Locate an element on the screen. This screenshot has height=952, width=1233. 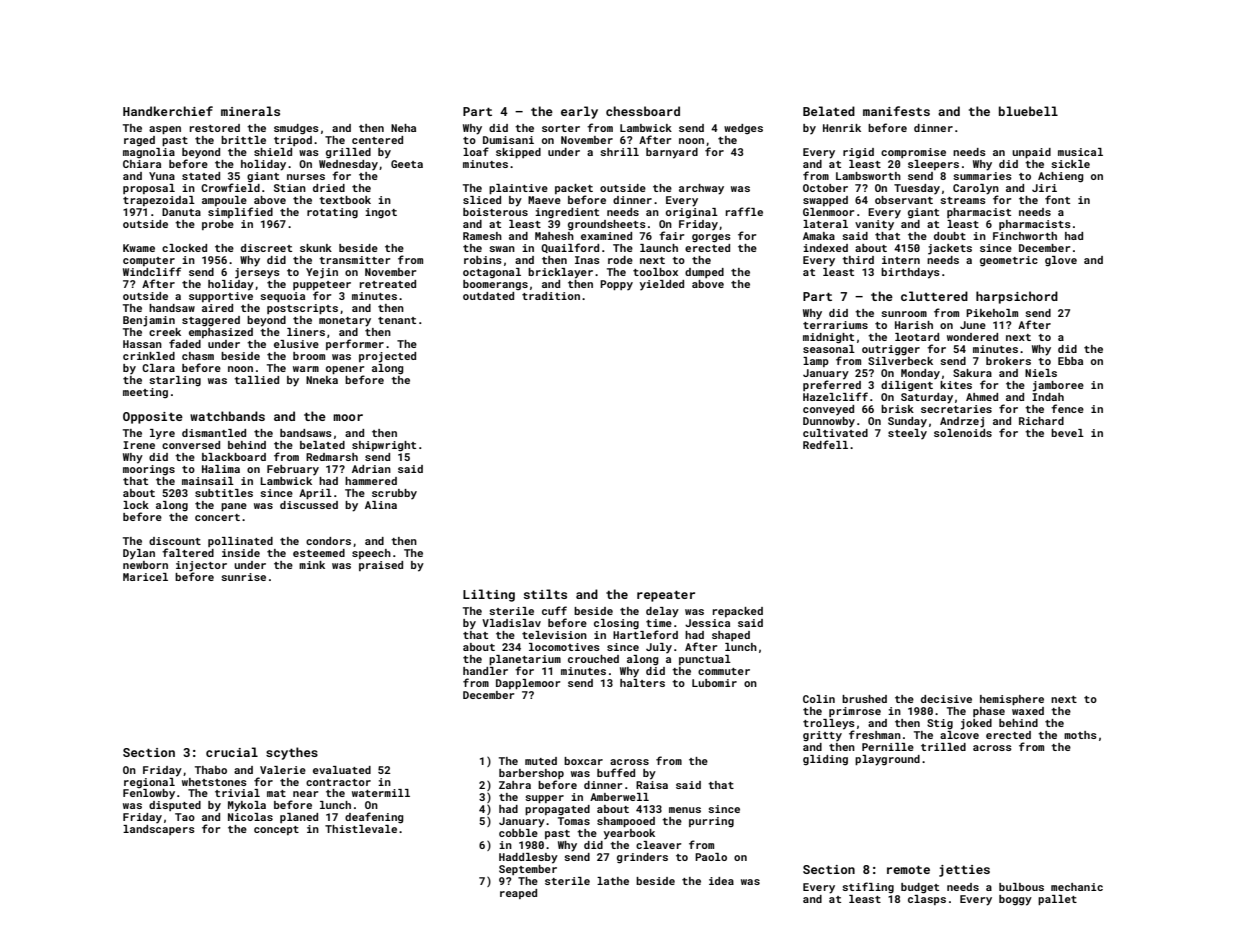
bluebell is located at coordinates (1028, 111).
